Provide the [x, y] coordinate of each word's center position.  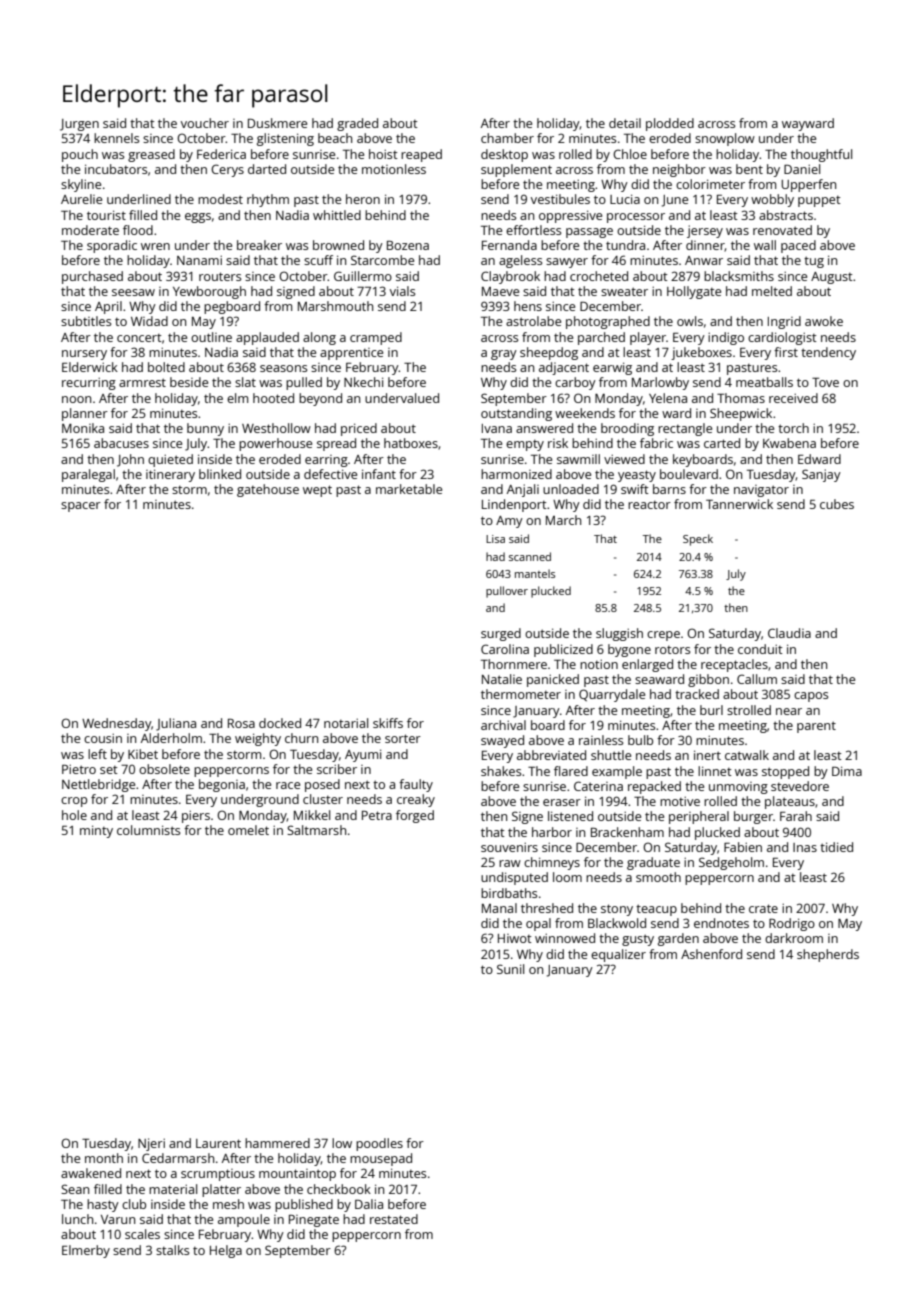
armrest [142, 382]
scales [142, 1234]
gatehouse [268, 490]
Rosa [241, 723]
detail [625, 123]
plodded [670, 124]
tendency [828, 353]
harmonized [516, 474]
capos [811, 697]
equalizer [618, 955]
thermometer [521, 694]
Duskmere [277, 123]
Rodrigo [792, 924]
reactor [649, 505]
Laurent [218, 1143]
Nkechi [363, 382]
